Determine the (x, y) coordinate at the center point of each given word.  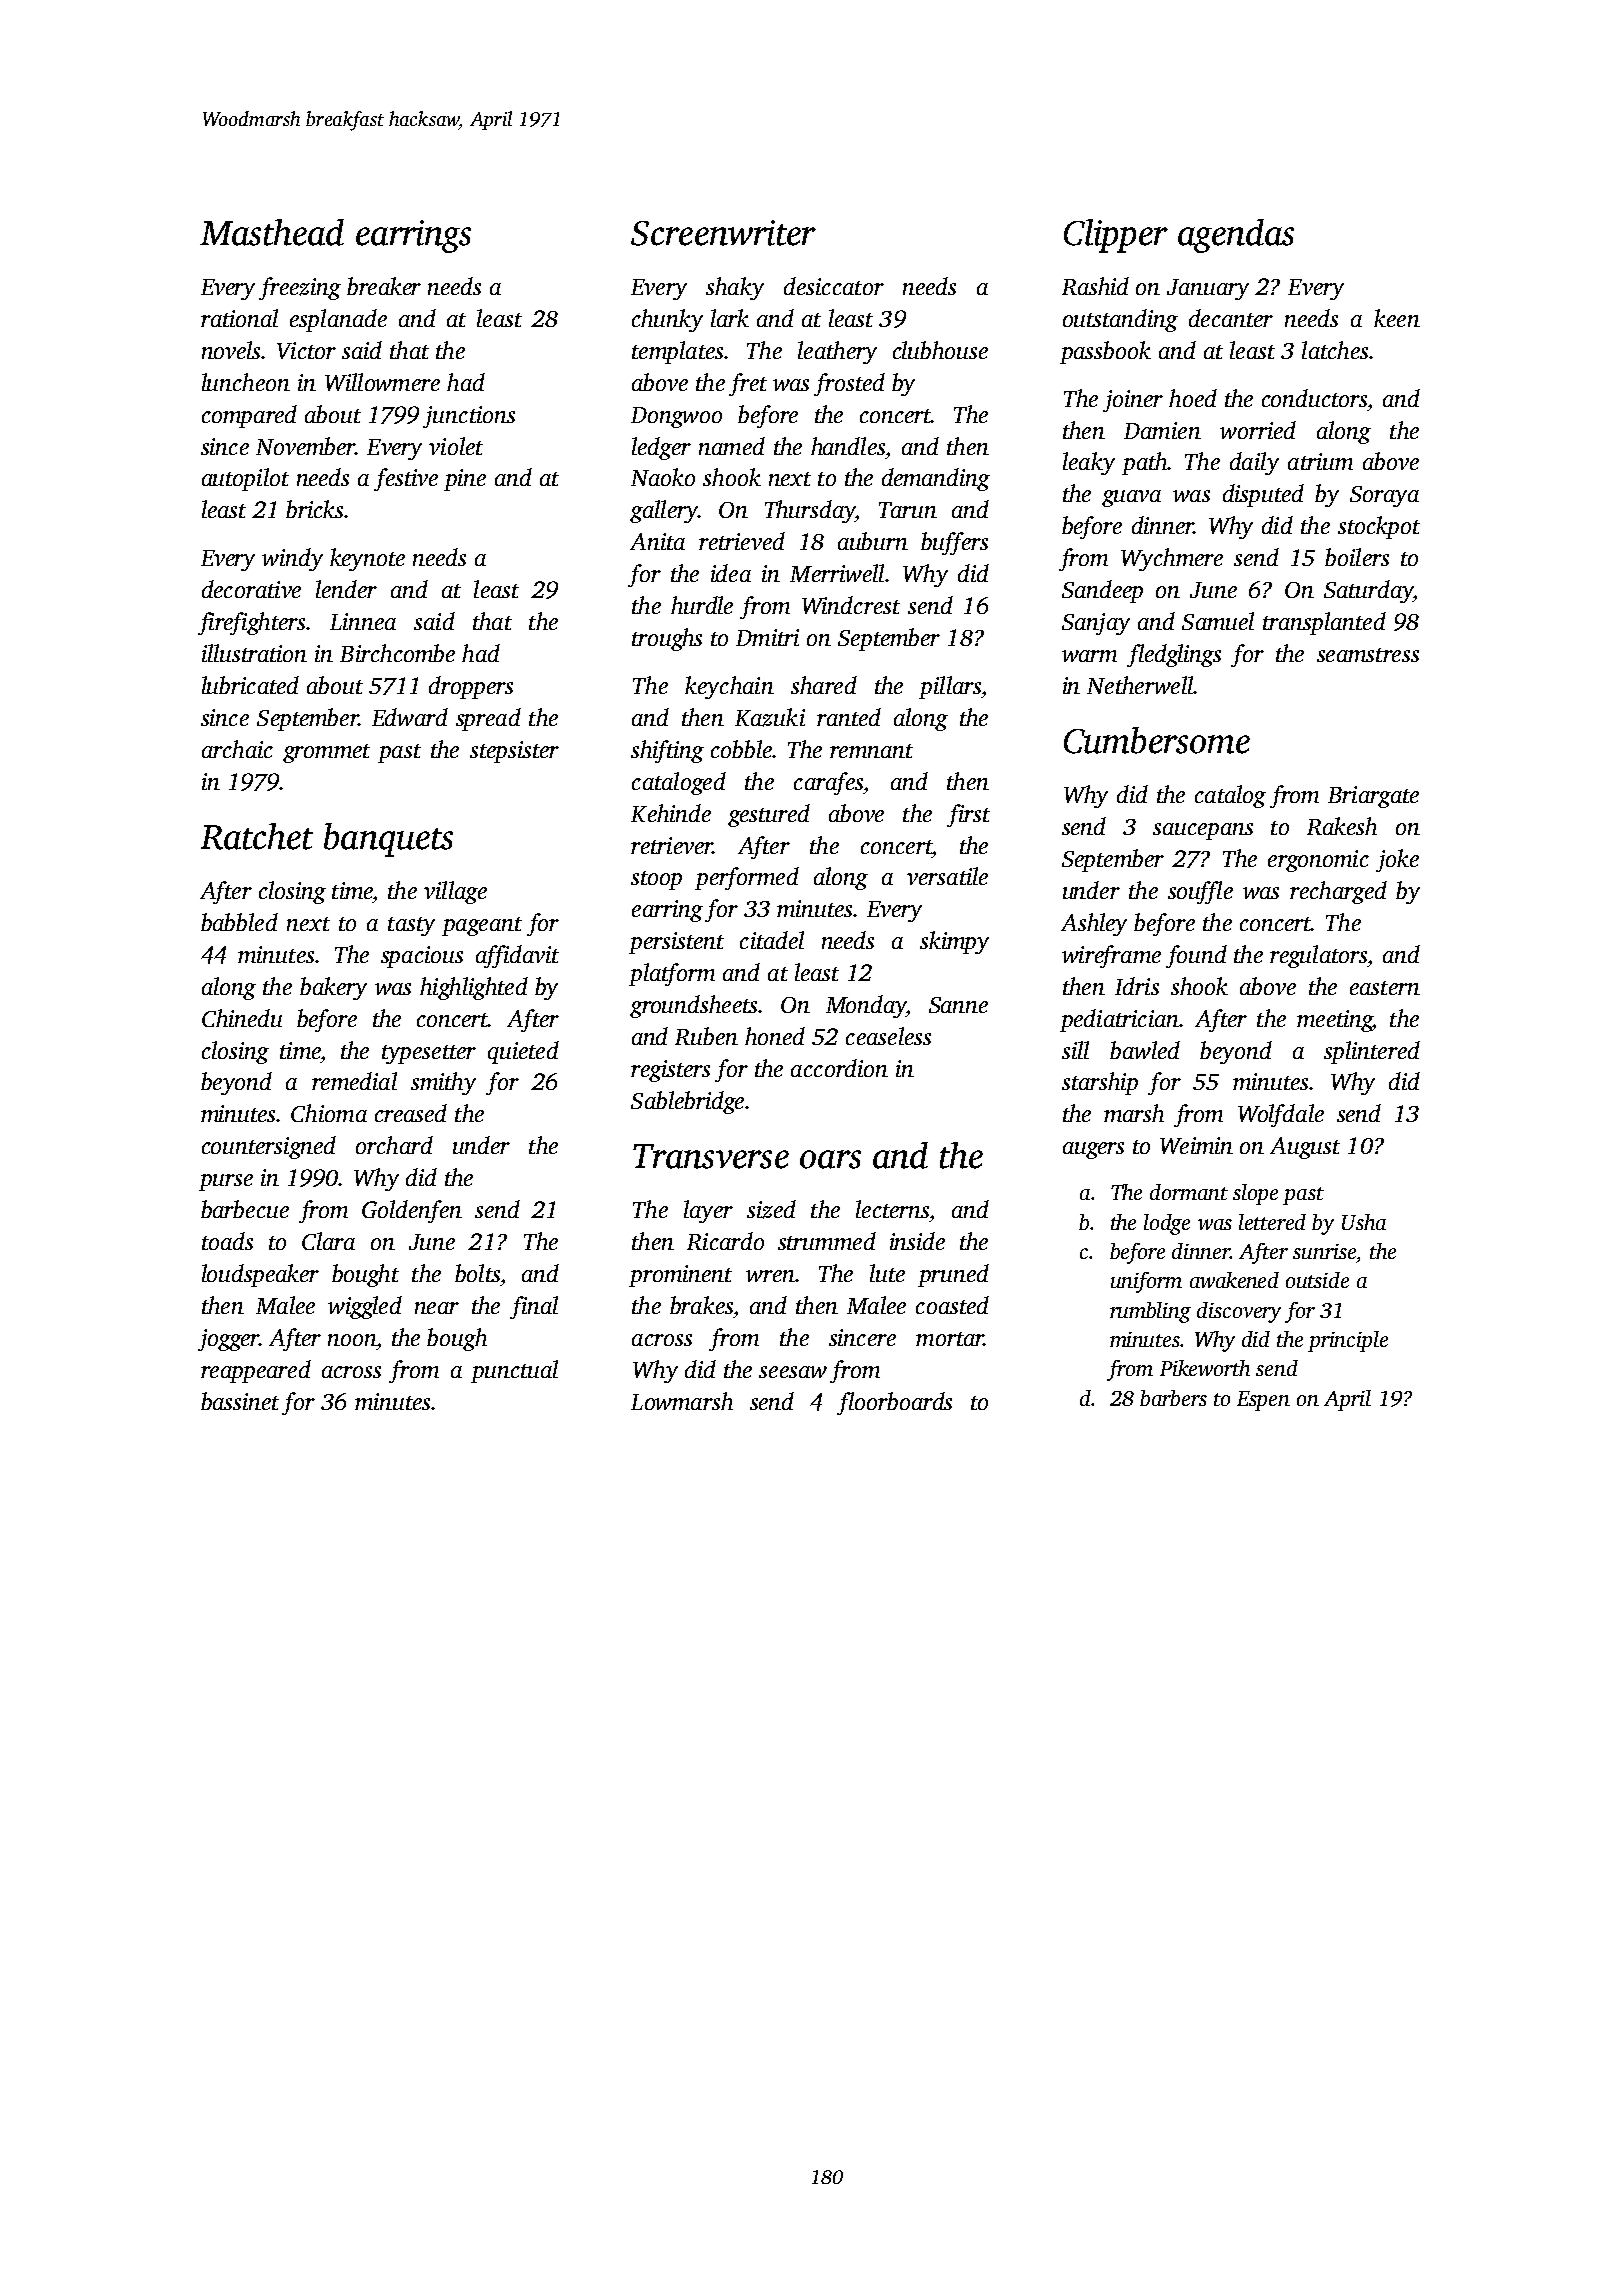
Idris (1137, 986)
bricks (314, 509)
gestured (769, 815)
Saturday (1368, 591)
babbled (239, 922)
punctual (514, 1371)
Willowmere (382, 382)
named (732, 446)
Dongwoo (676, 417)
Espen (1263, 1401)
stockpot (1379, 527)
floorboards (894, 1403)
